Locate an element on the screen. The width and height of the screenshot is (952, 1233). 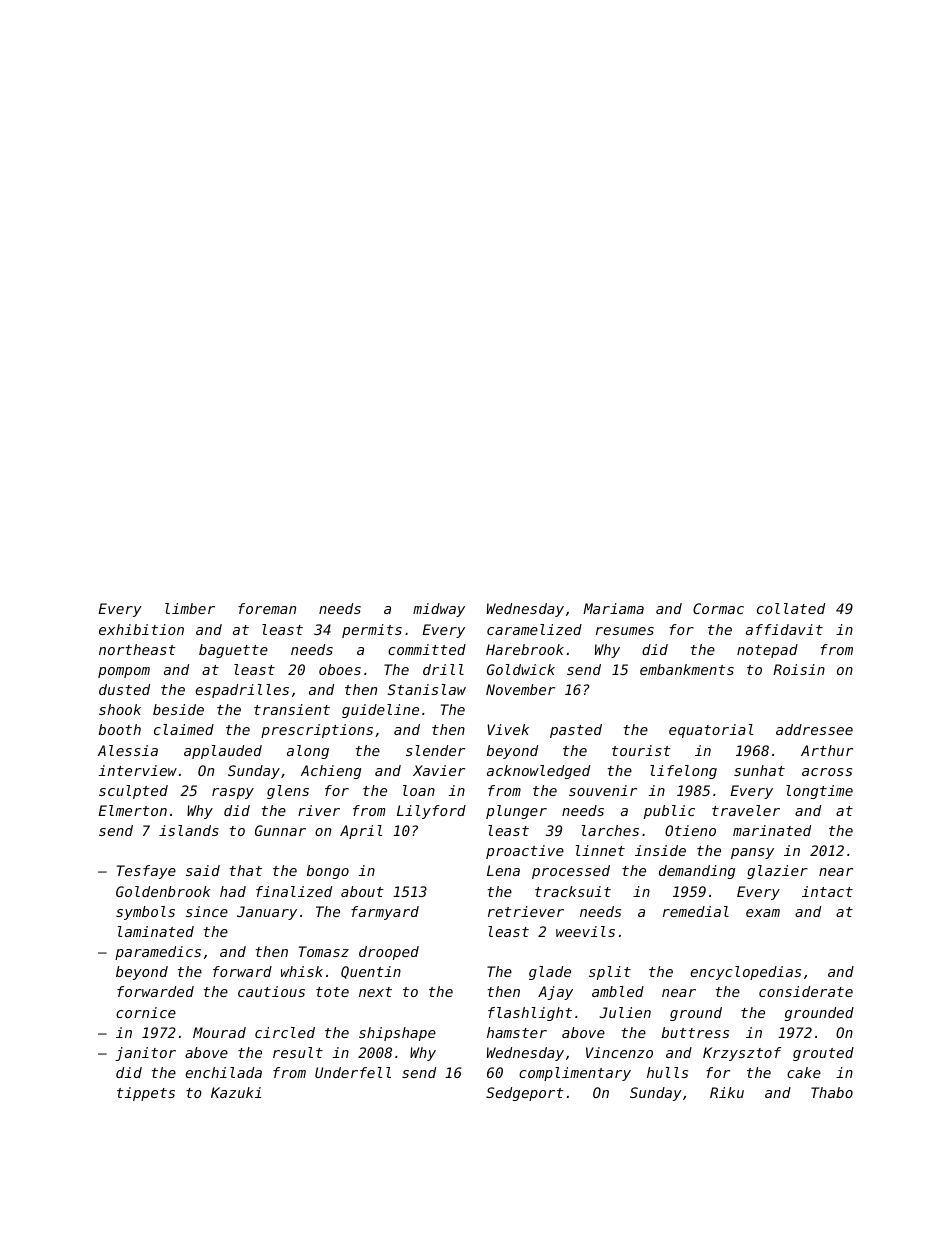
considerate is located at coordinates (806, 991).
